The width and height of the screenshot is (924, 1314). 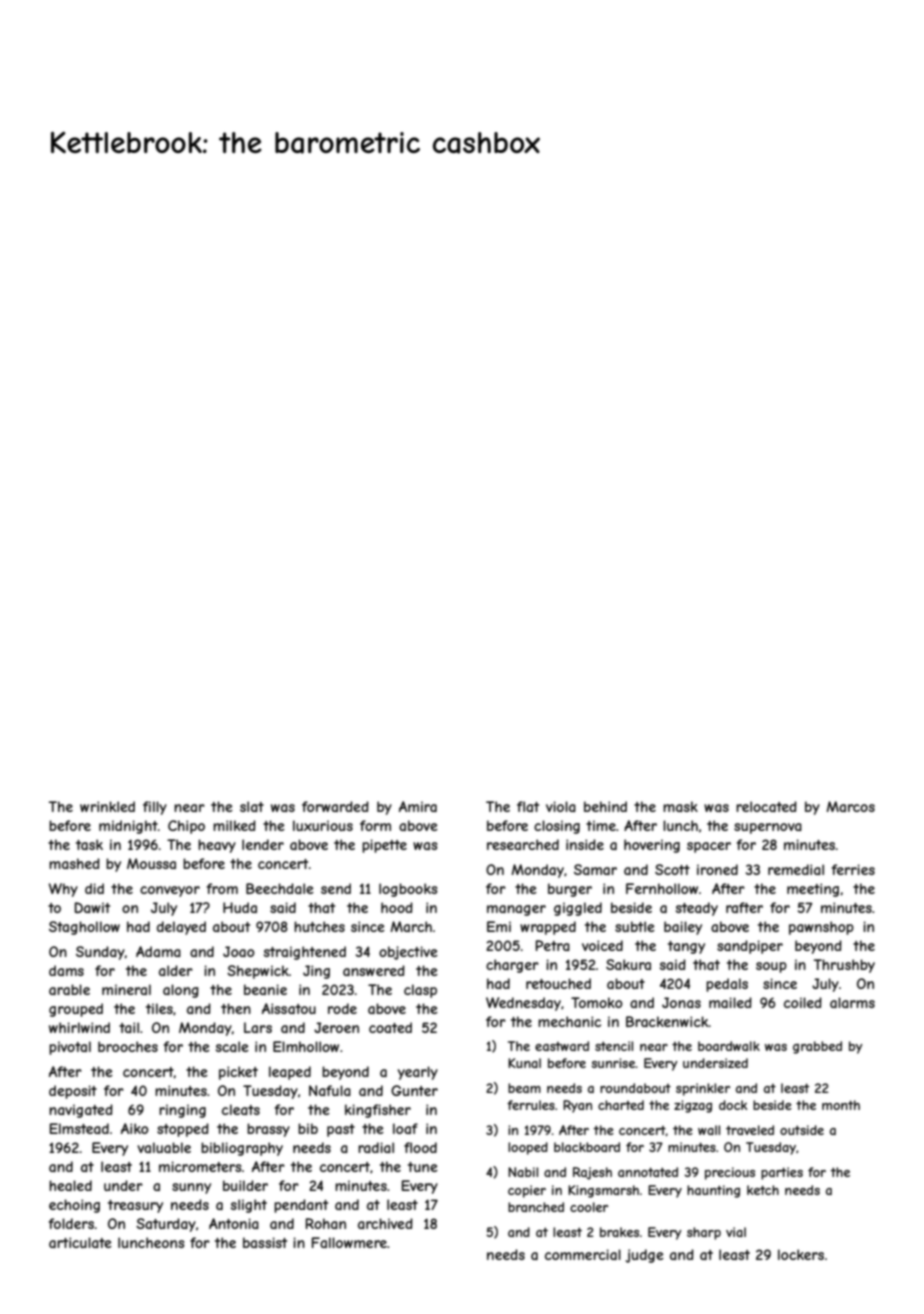 What do you see at coordinates (76, 1010) in the screenshot?
I see `grouped` at bounding box center [76, 1010].
